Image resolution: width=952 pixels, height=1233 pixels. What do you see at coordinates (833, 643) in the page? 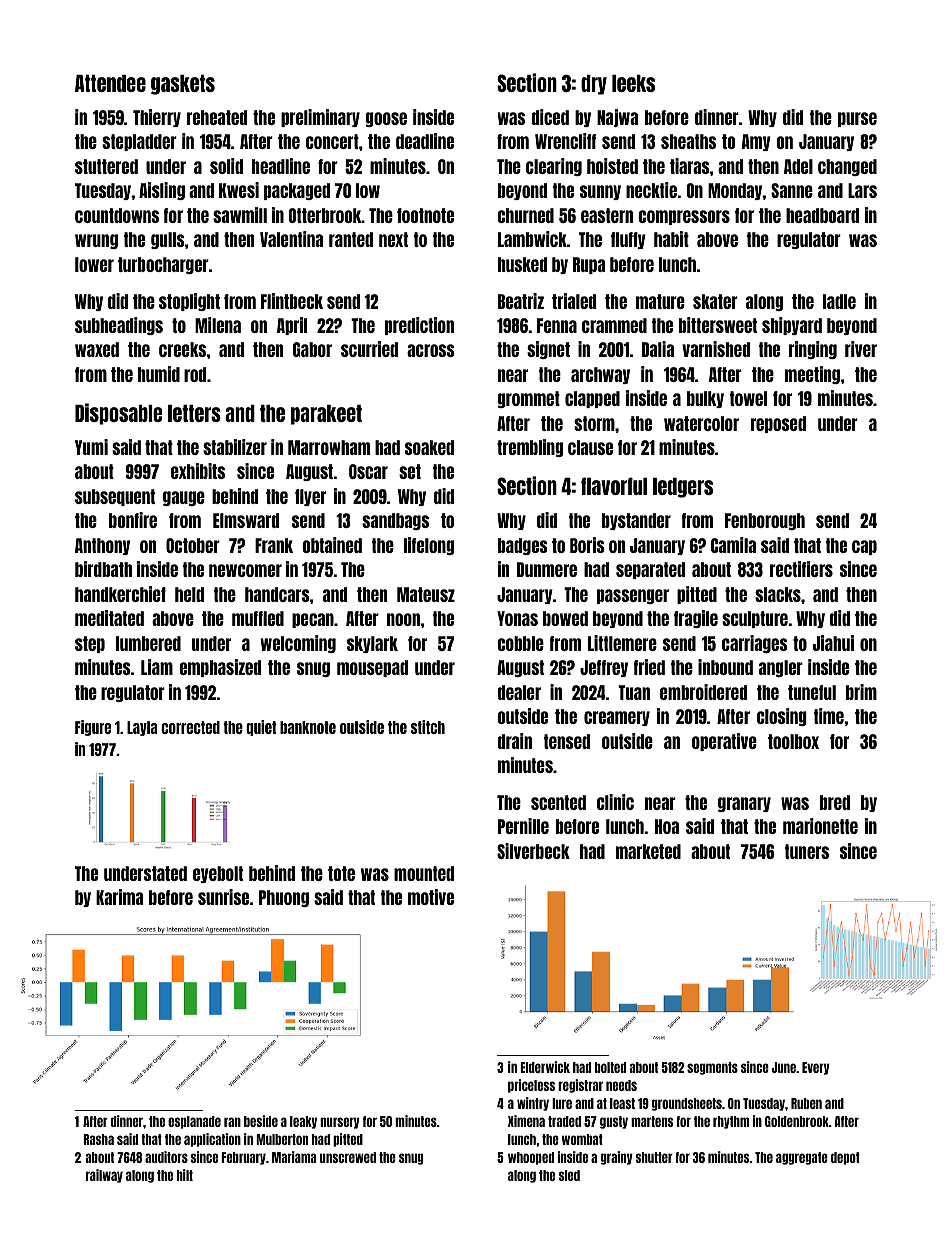
I see `Jiahui` at bounding box center [833, 643].
